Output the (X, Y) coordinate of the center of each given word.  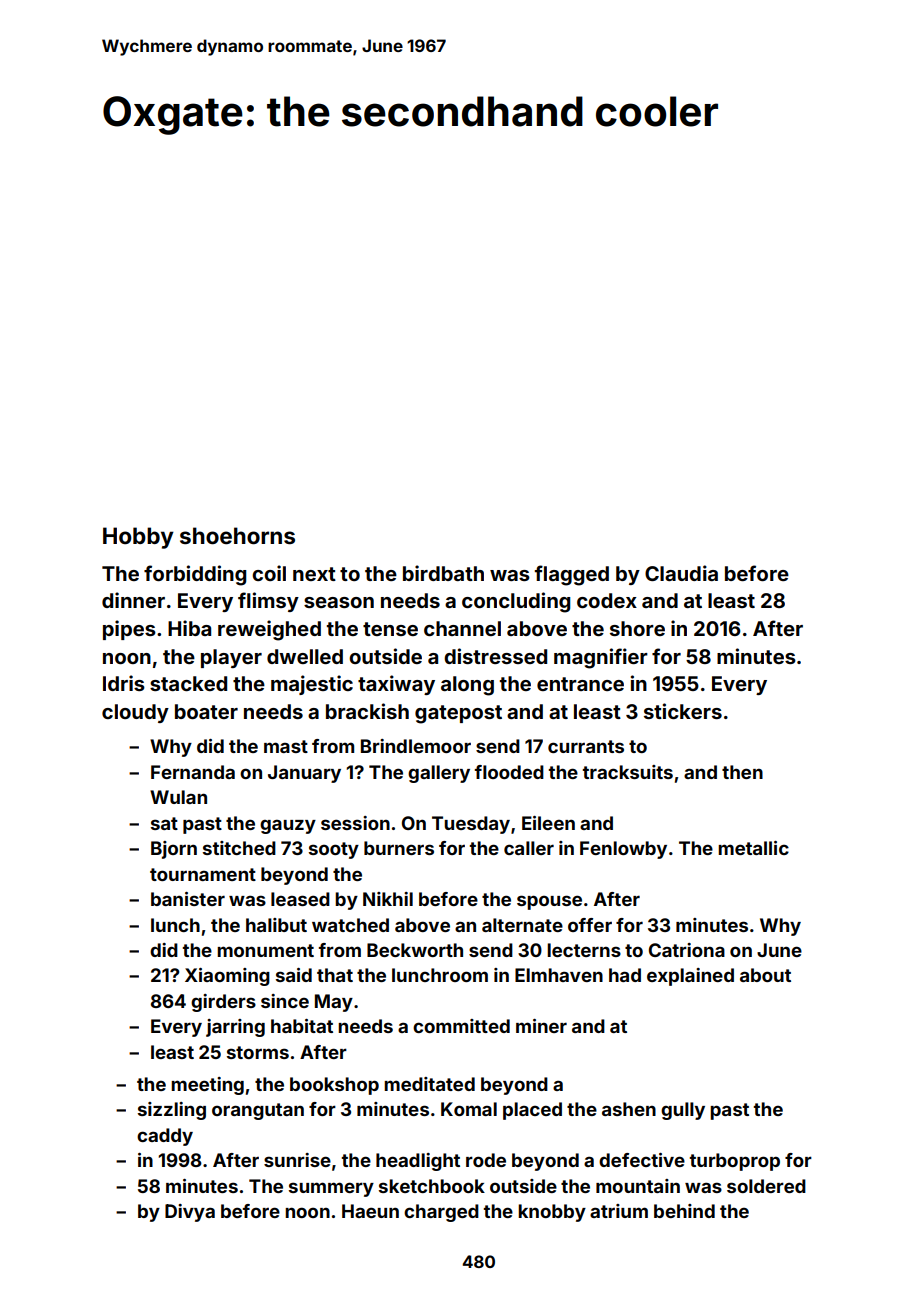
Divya (190, 1213)
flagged (572, 575)
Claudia (681, 573)
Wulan (178, 797)
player (231, 658)
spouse (549, 902)
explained (690, 977)
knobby (552, 1213)
